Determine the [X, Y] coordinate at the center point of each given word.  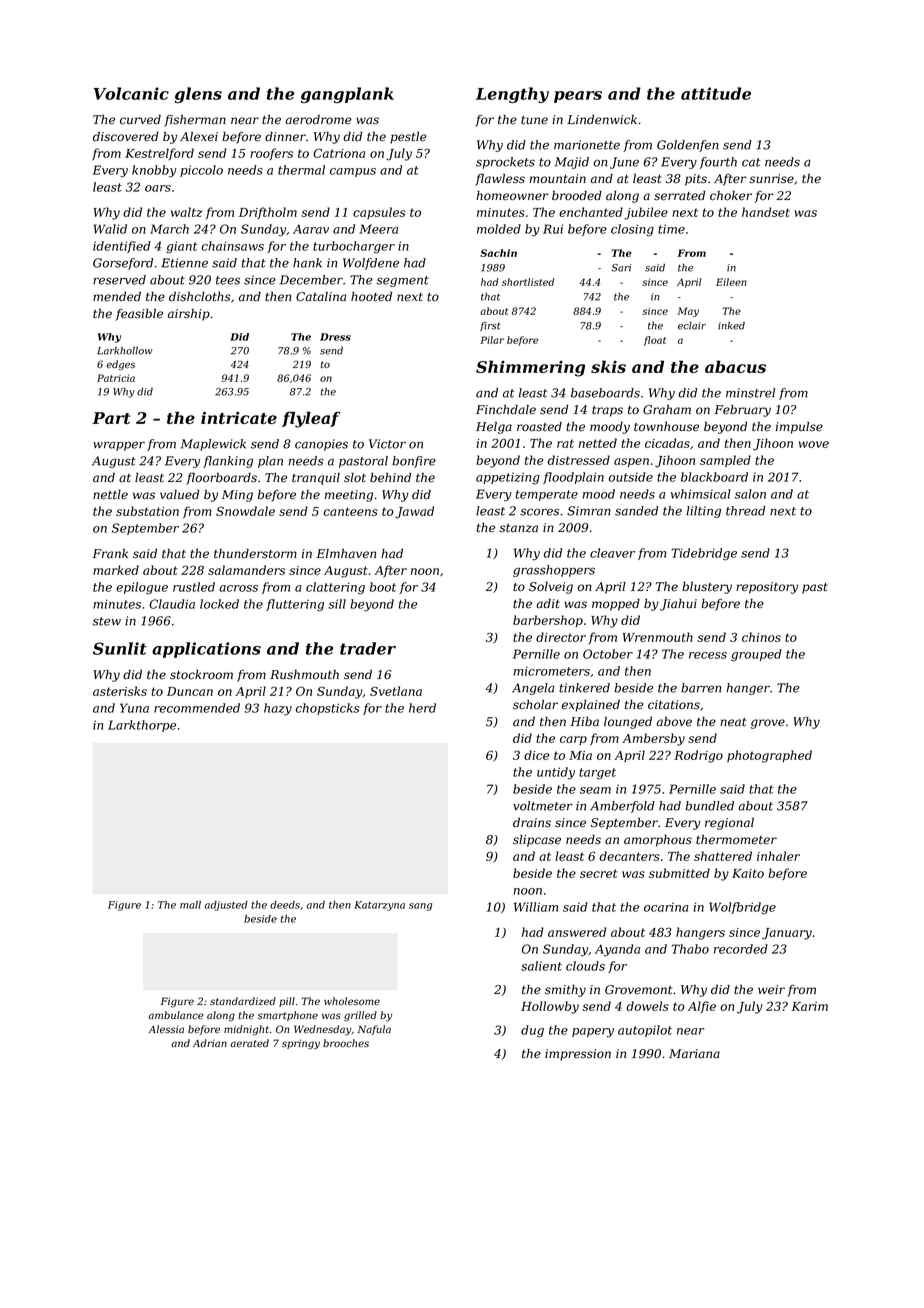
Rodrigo [698, 756]
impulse [799, 428]
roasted [539, 427]
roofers [271, 154]
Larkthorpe [142, 726]
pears [578, 97]
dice [536, 755]
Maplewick [213, 445]
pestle [408, 138]
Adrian [210, 1043]
